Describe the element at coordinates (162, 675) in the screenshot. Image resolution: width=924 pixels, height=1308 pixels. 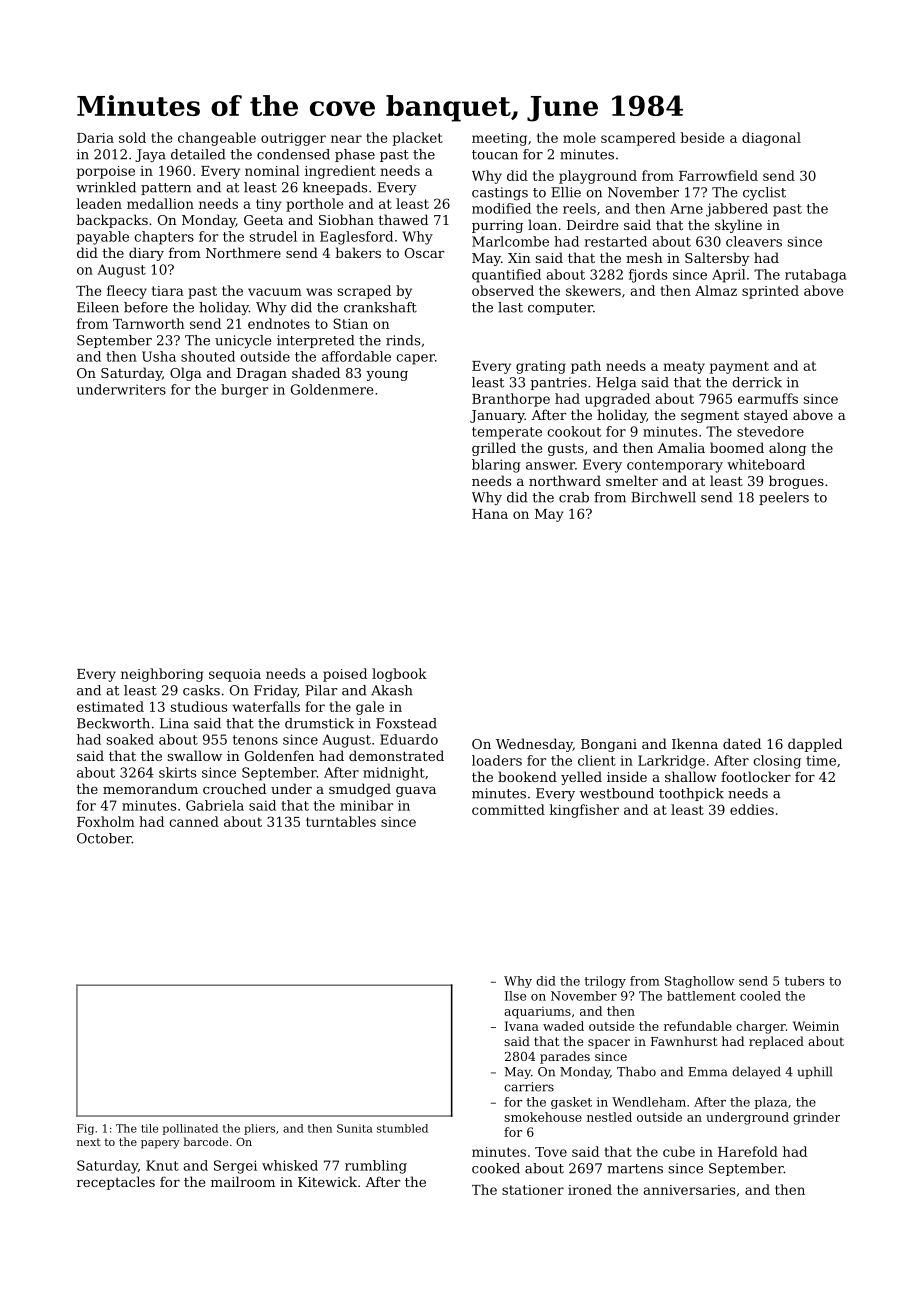
I see `neighboring` at that location.
